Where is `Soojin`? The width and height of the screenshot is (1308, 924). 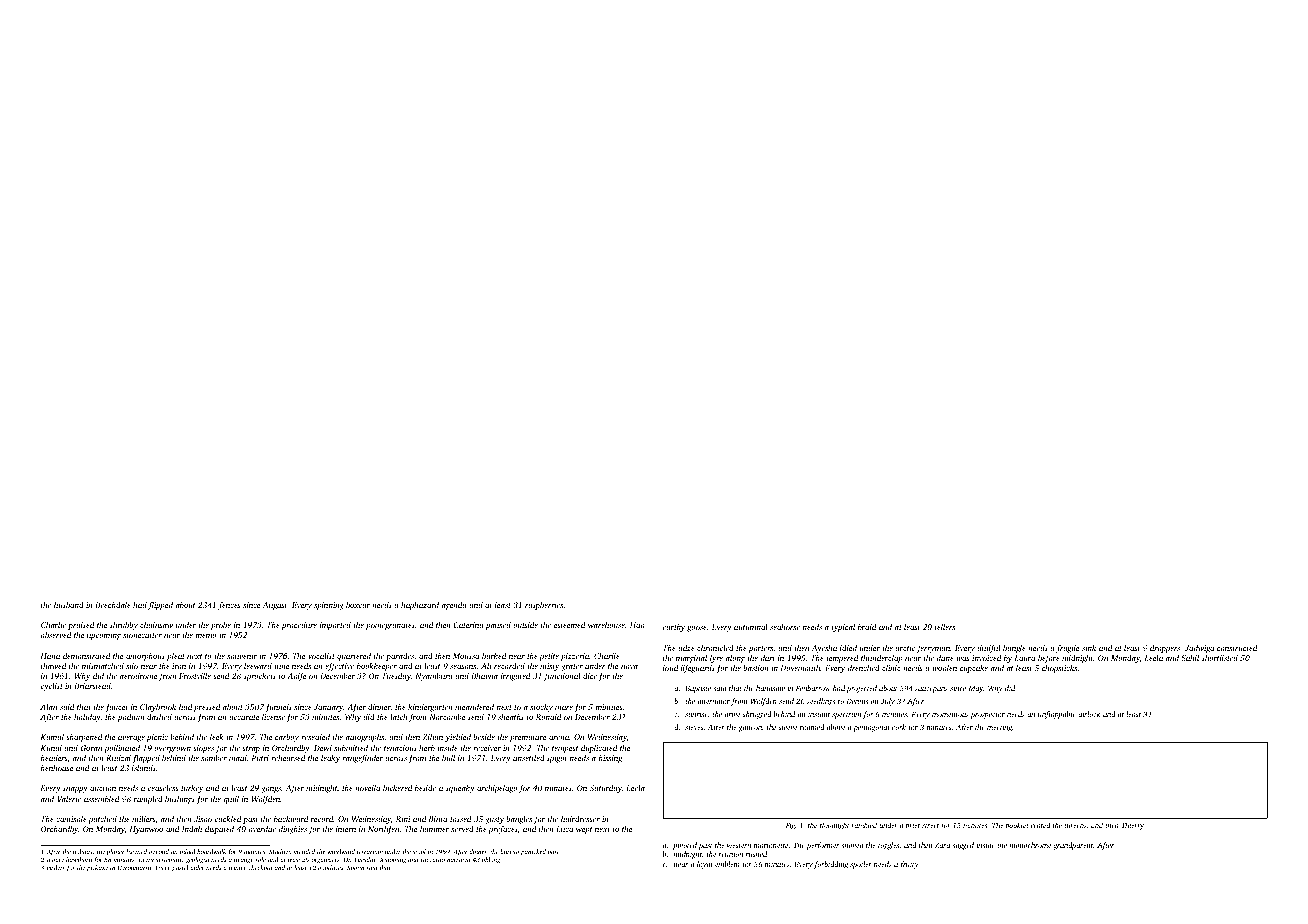 Soojin is located at coordinates (355, 868).
